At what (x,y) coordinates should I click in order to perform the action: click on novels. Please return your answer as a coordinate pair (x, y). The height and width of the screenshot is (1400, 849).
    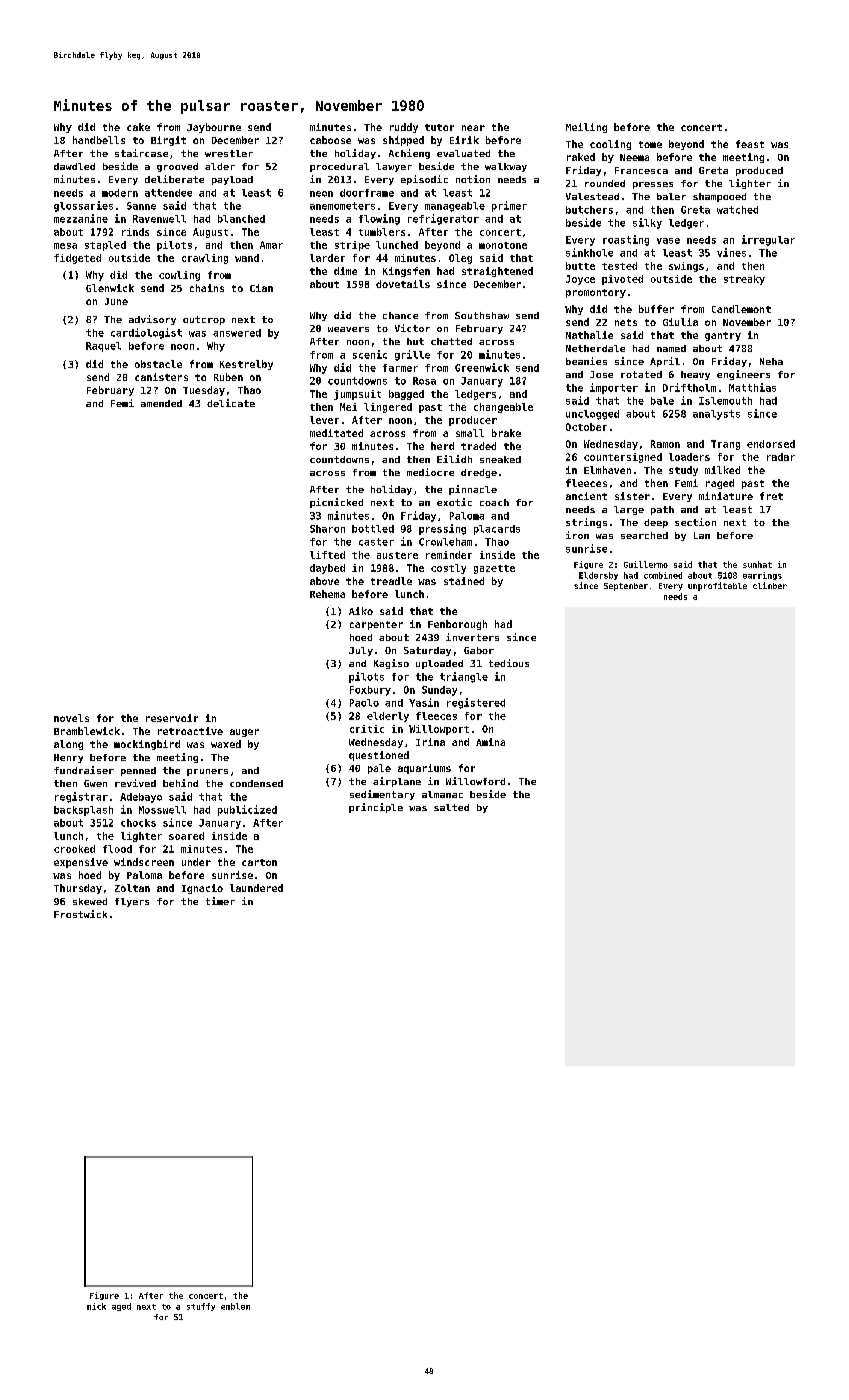
    Looking at the image, I should click on (71, 718).
